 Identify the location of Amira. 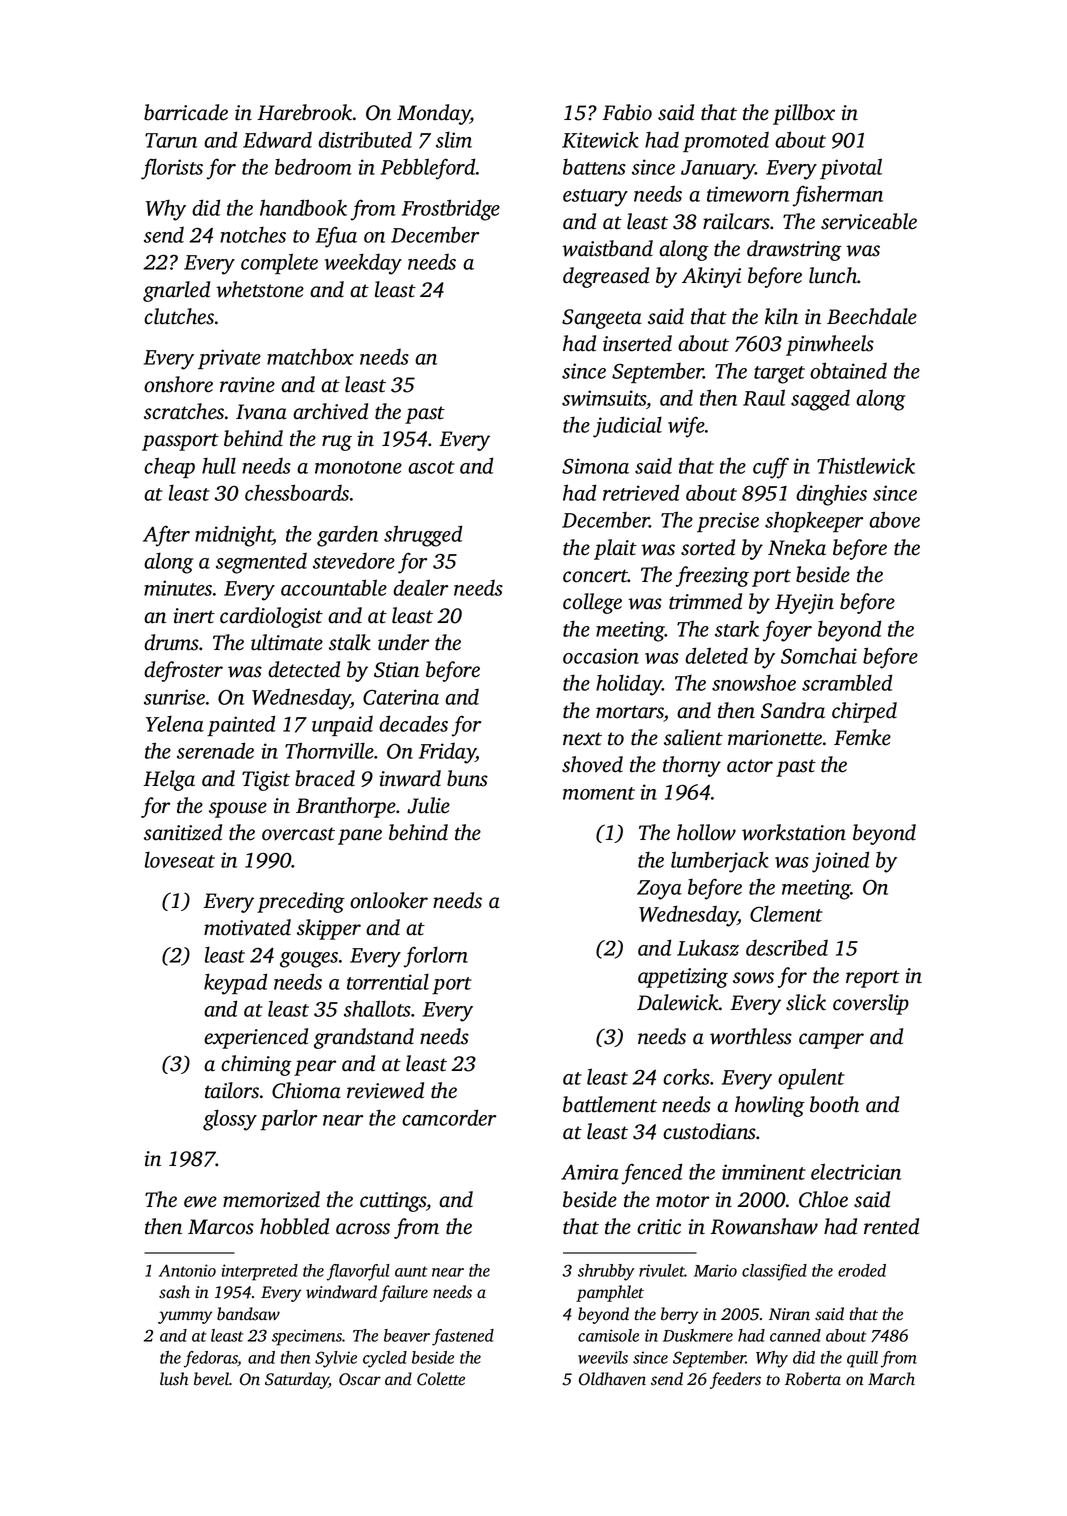
(590, 1172).
